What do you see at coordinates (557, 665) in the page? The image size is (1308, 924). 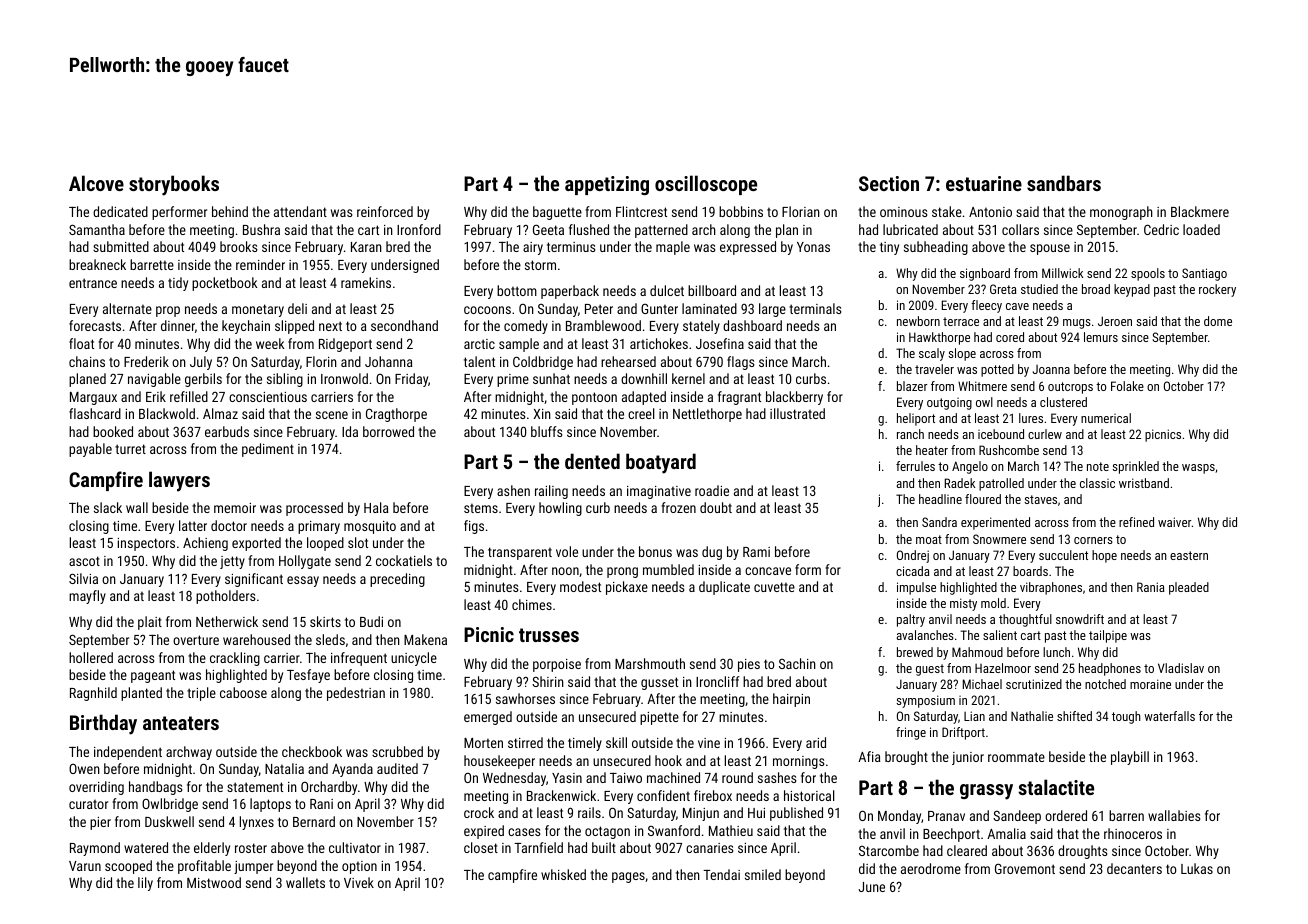 I see `porpoise` at bounding box center [557, 665].
